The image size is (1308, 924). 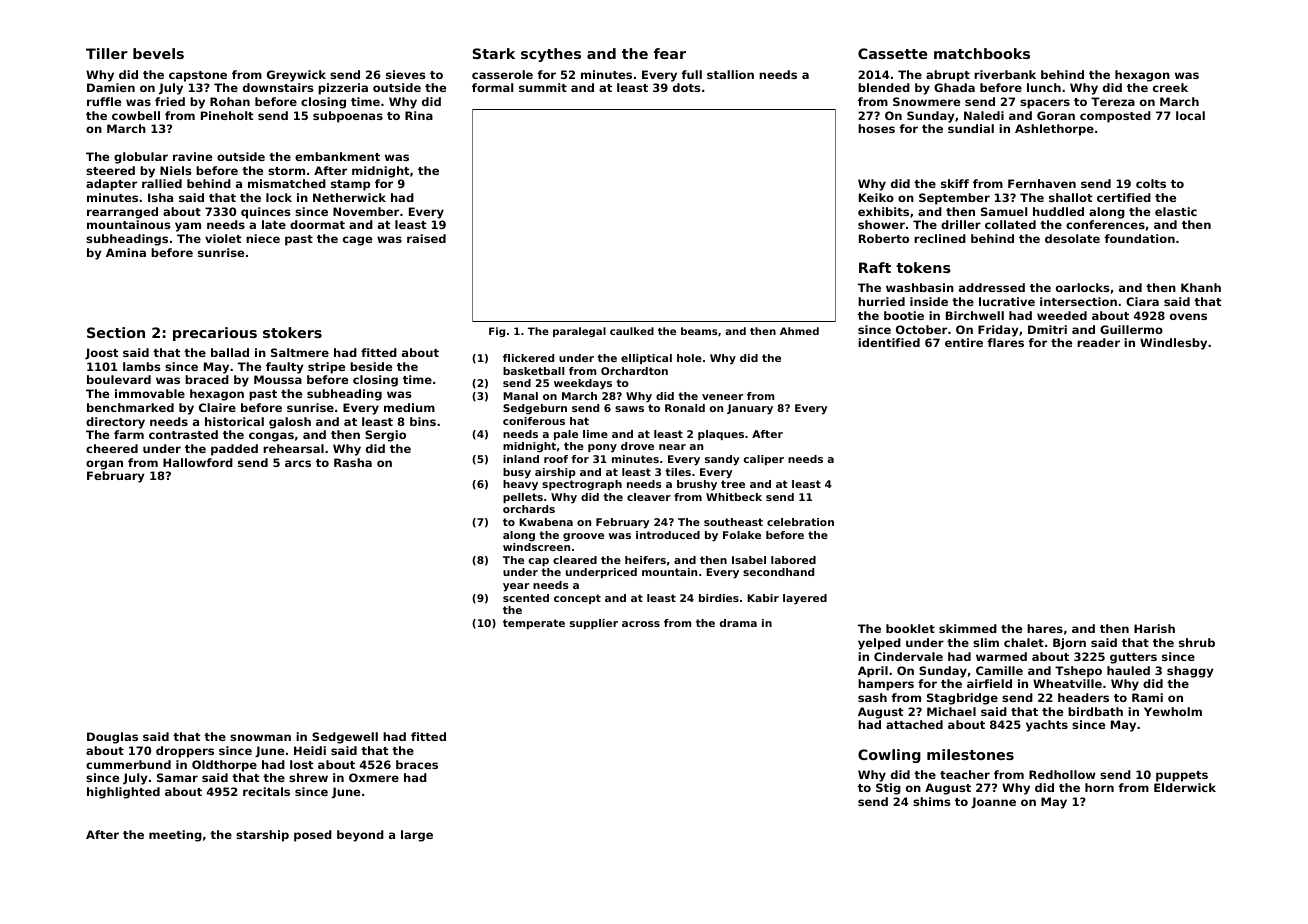 What do you see at coordinates (982, 53) in the screenshot?
I see `matchbooks` at bounding box center [982, 53].
